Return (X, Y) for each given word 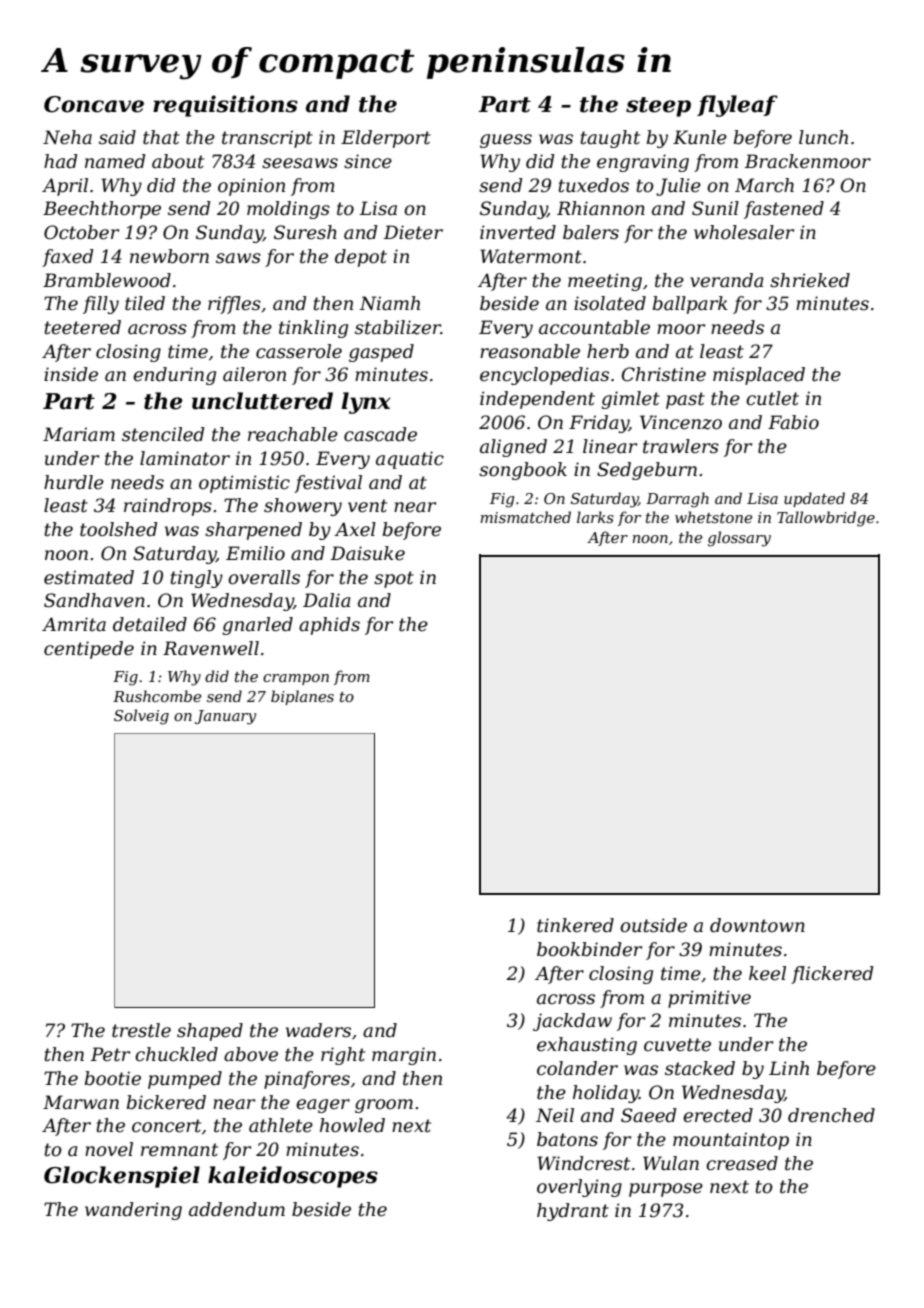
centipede (89, 650)
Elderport (386, 139)
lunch (823, 137)
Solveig (141, 717)
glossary (739, 539)
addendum (237, 1209)
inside (71, 374)
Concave (94, 104)
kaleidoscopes (293, 1177)
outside (653, 925)
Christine (664, 374)
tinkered (575, 925)
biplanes (302, 697)
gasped (381, 353)
